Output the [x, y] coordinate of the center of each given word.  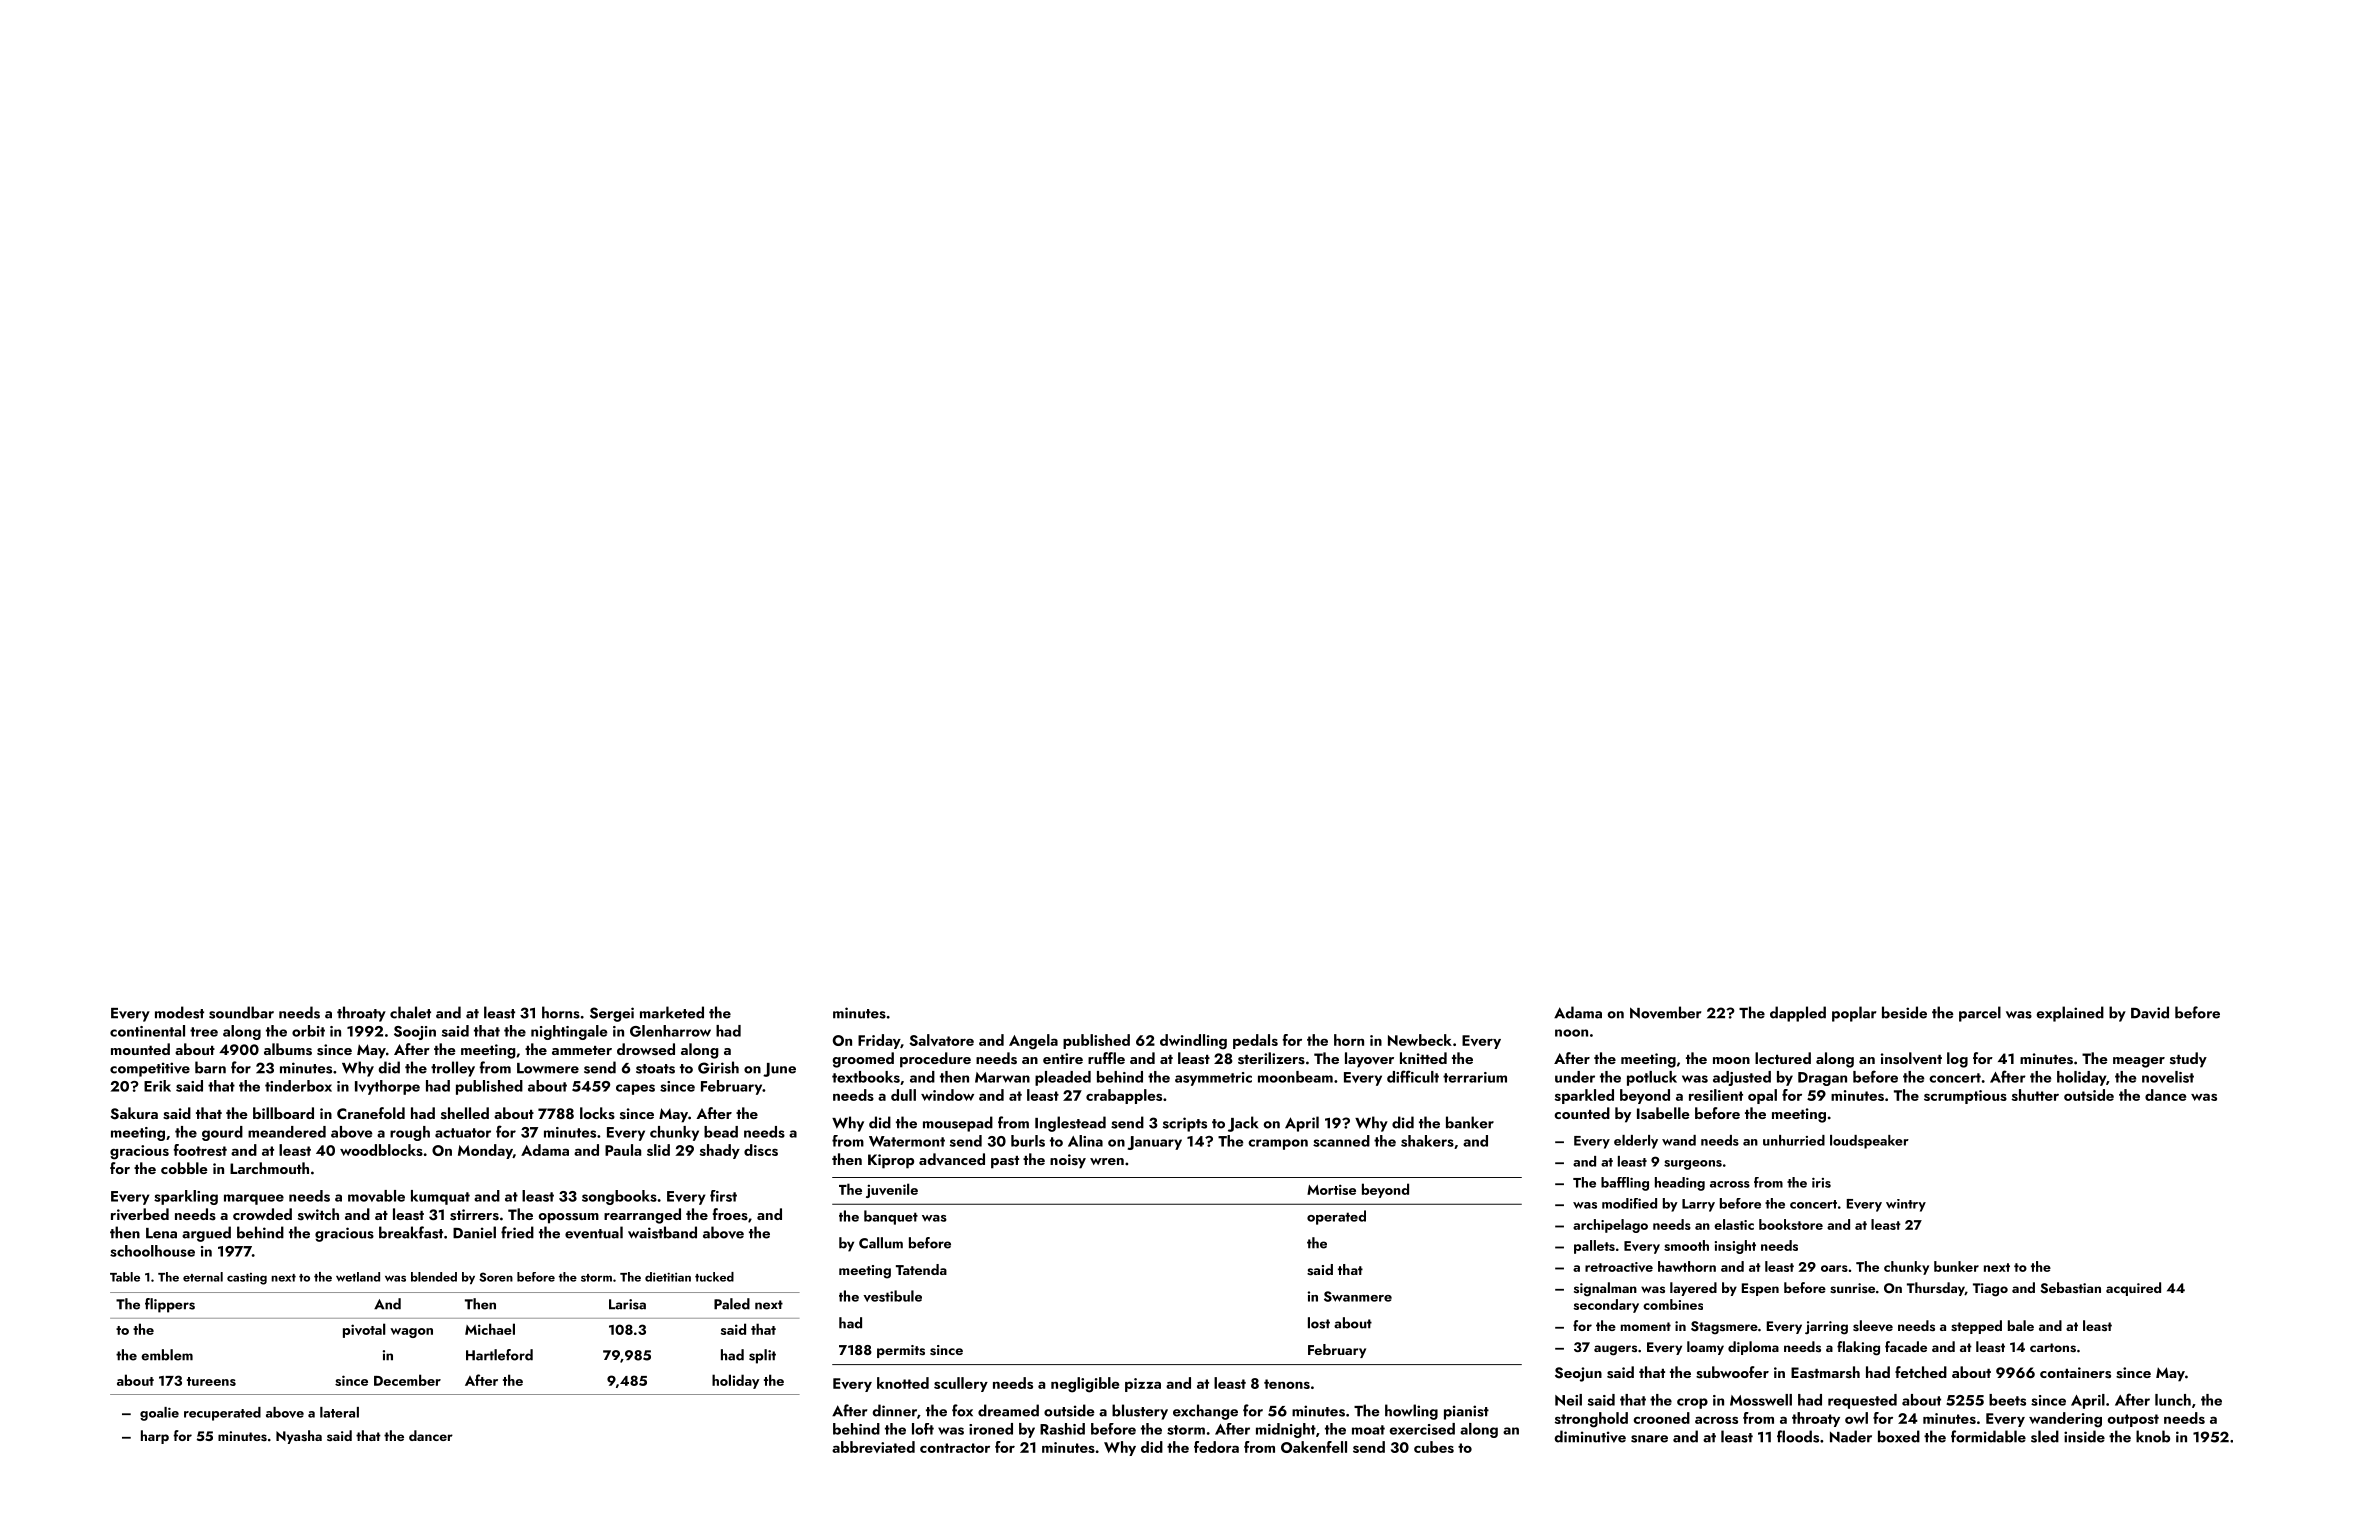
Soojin [415, 1033]
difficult [1413, 1076]
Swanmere [1358, 1296]
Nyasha [299, 1437]
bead [721, 1132]
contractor [955, 1448]
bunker [1956, 1266]
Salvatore [941, 1040]
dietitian [668, 1277]
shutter [2035, 1095]
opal [1762, 1096]
